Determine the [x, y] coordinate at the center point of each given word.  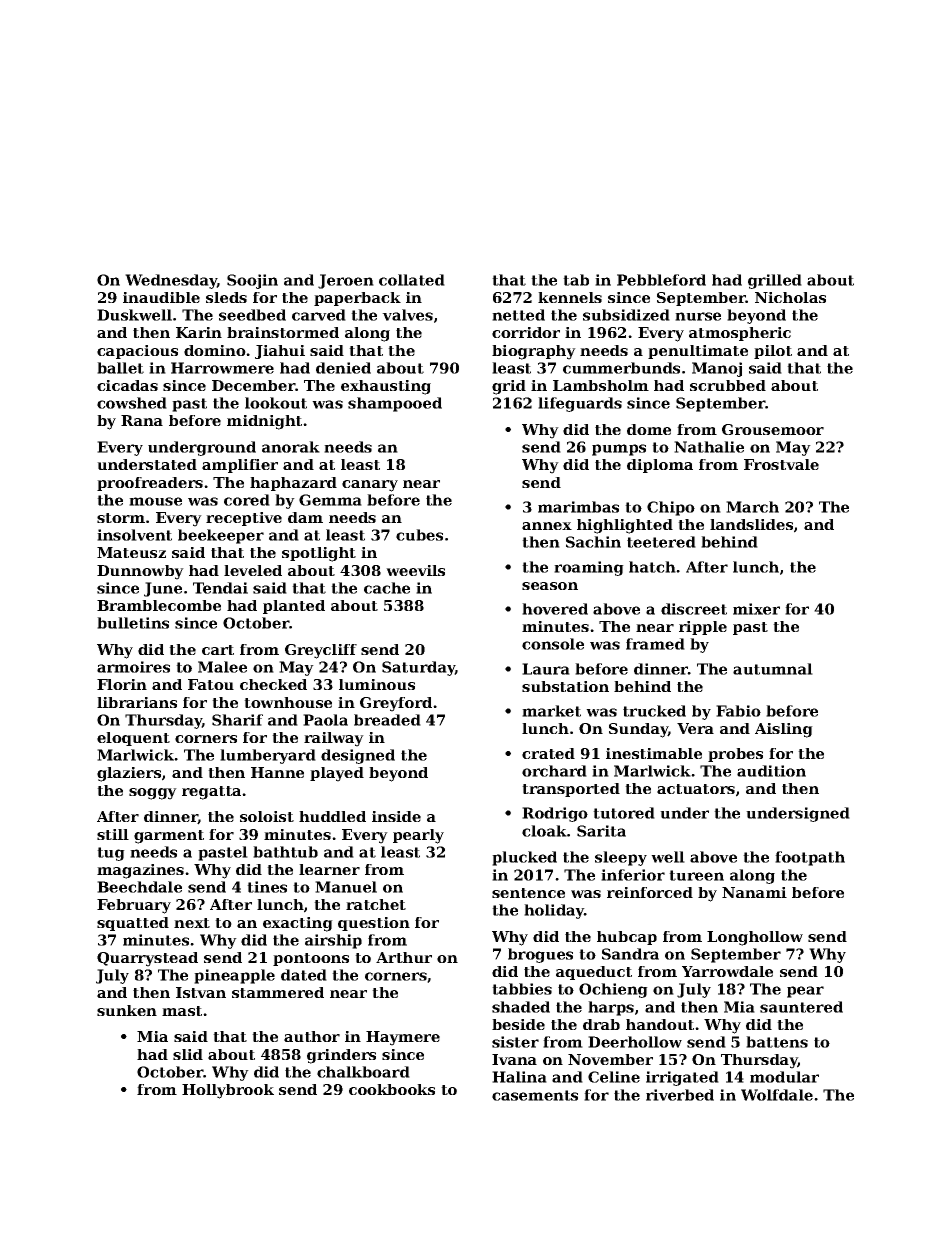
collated [412, 280]
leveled [253, 570]
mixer [756, 609]
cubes [419, 535]
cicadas [127, 385]
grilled [775, 281]
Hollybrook [228, 1091]
